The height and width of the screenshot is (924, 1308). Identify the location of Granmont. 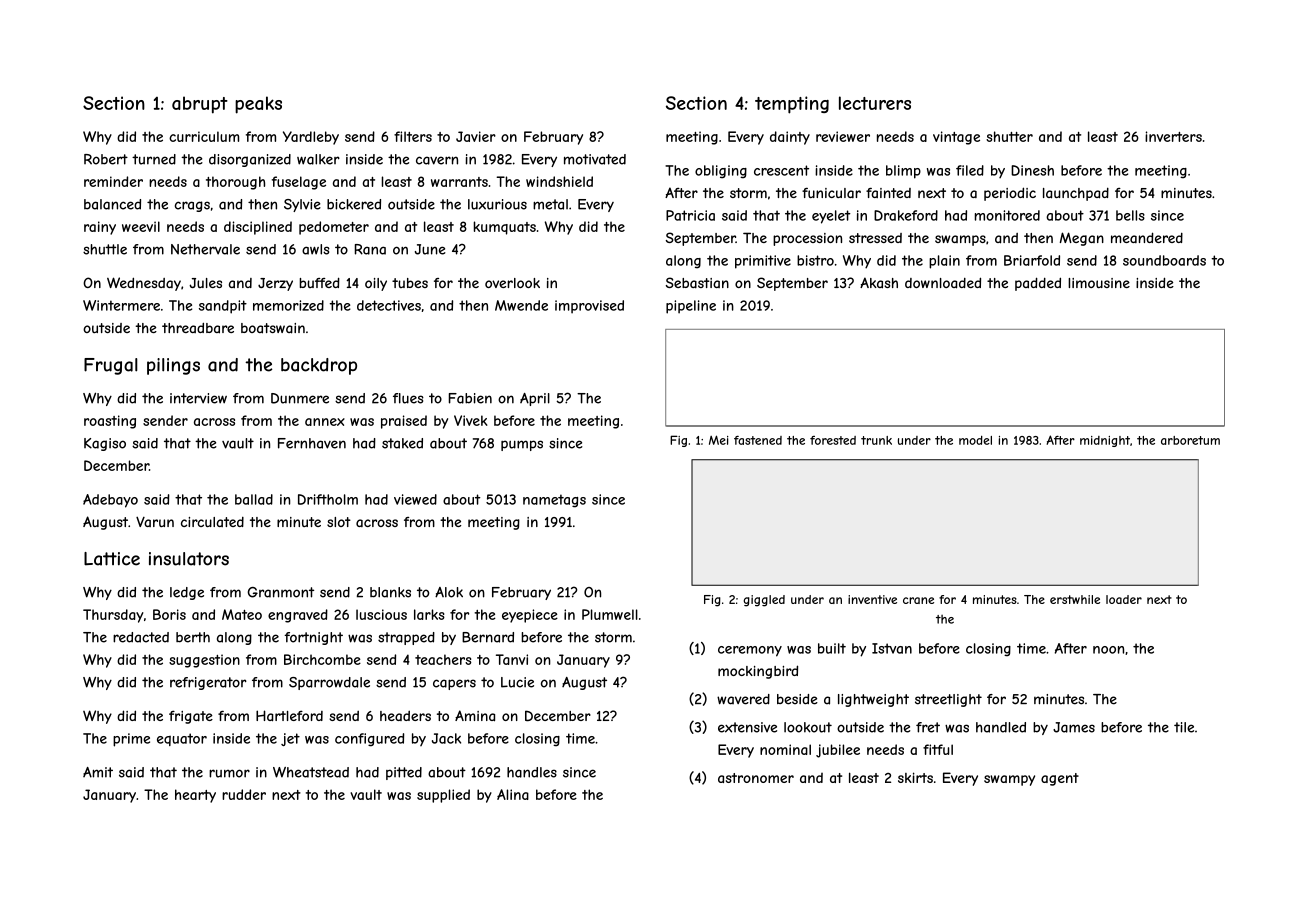
(281, 592).
